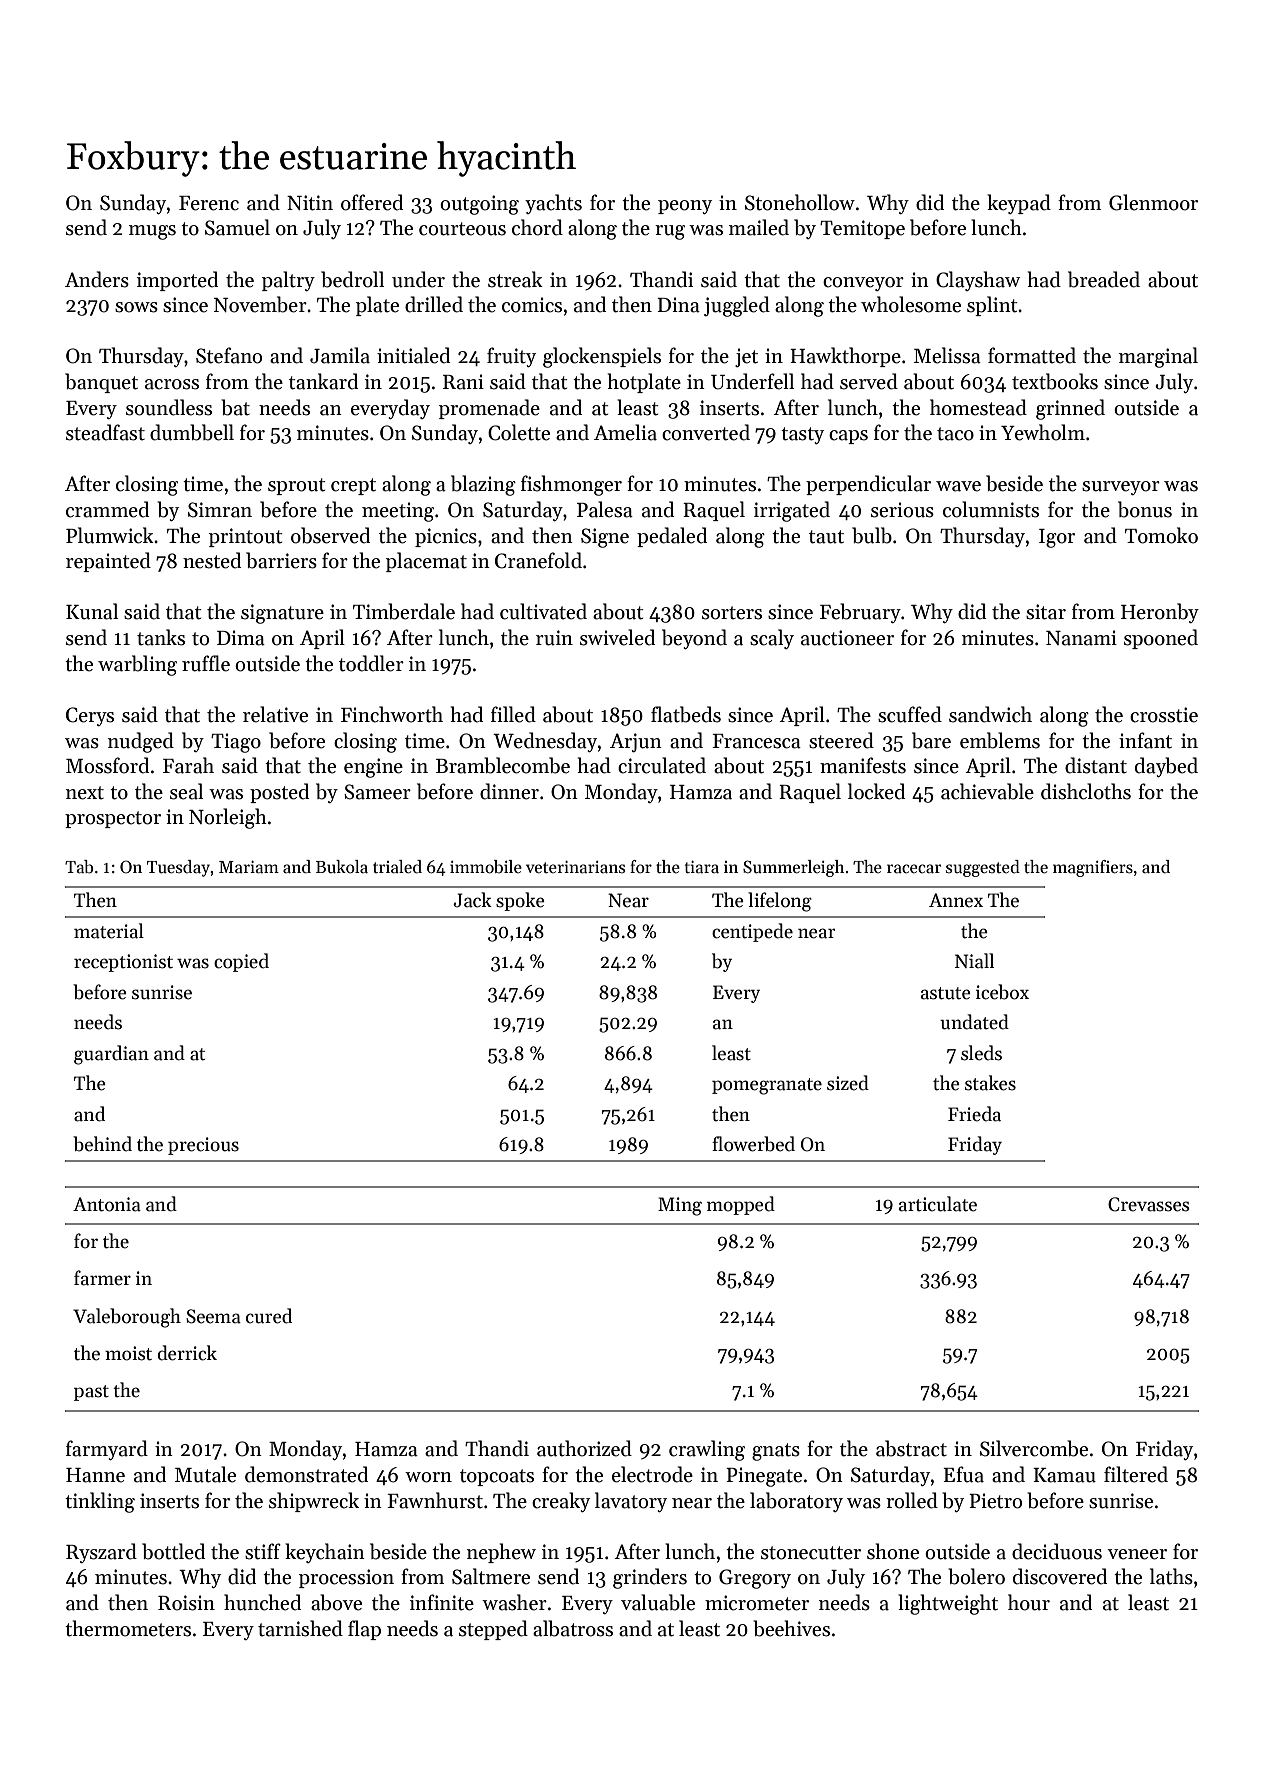  I want to click on articulate, so click(938, 1204).
